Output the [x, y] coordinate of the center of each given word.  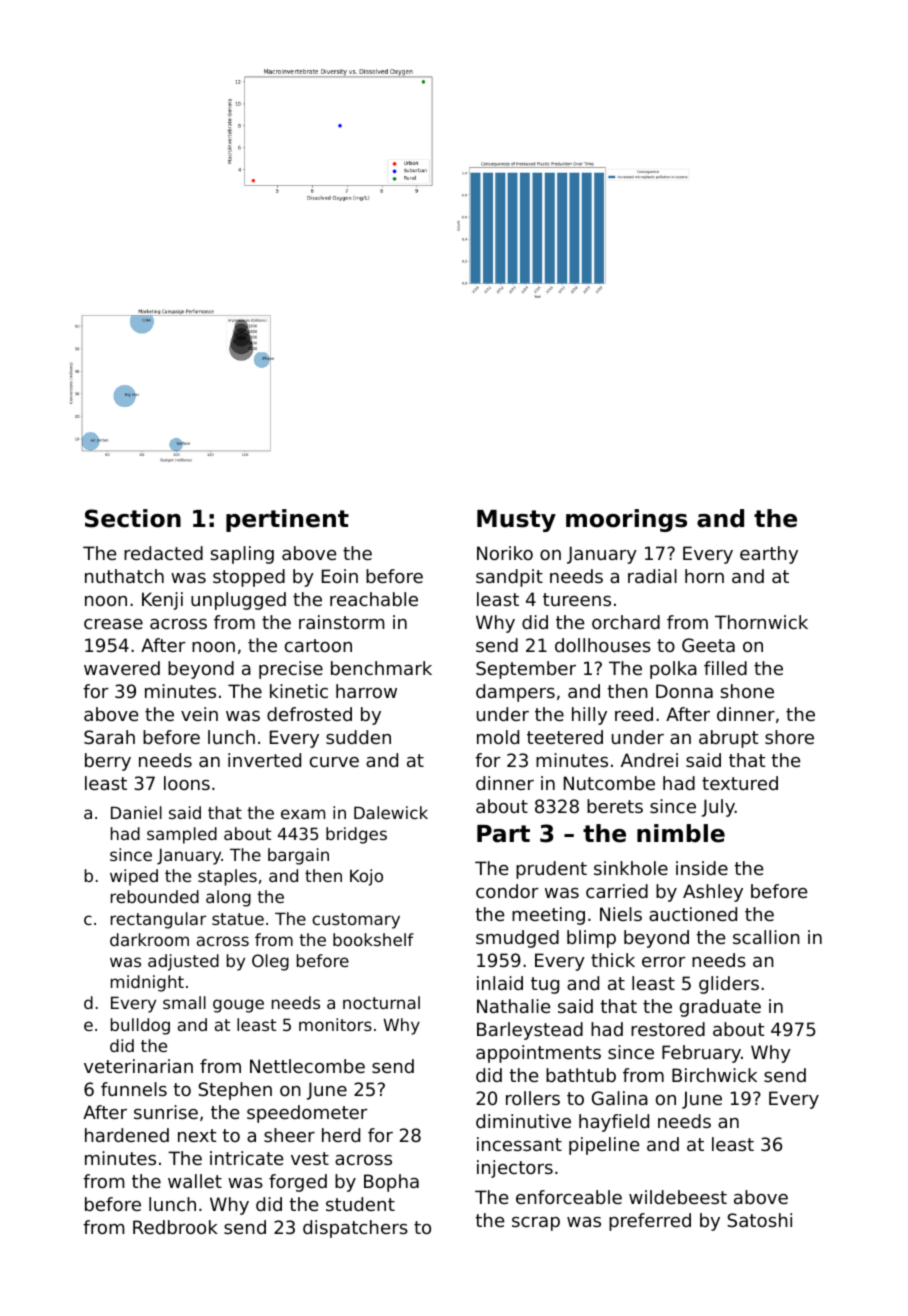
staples [227, 877]
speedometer [307, 1114]
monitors [335, 1024]
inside [702, 868]
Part [503, 834]
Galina [620, 1098]
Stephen [235, 1091]
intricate [246, 1158]
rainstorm [341, 622]
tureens [577, 599]
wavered [122, 668]
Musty [516, 521]
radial [652, 576]
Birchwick [714, 1075]
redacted [163, 553]
